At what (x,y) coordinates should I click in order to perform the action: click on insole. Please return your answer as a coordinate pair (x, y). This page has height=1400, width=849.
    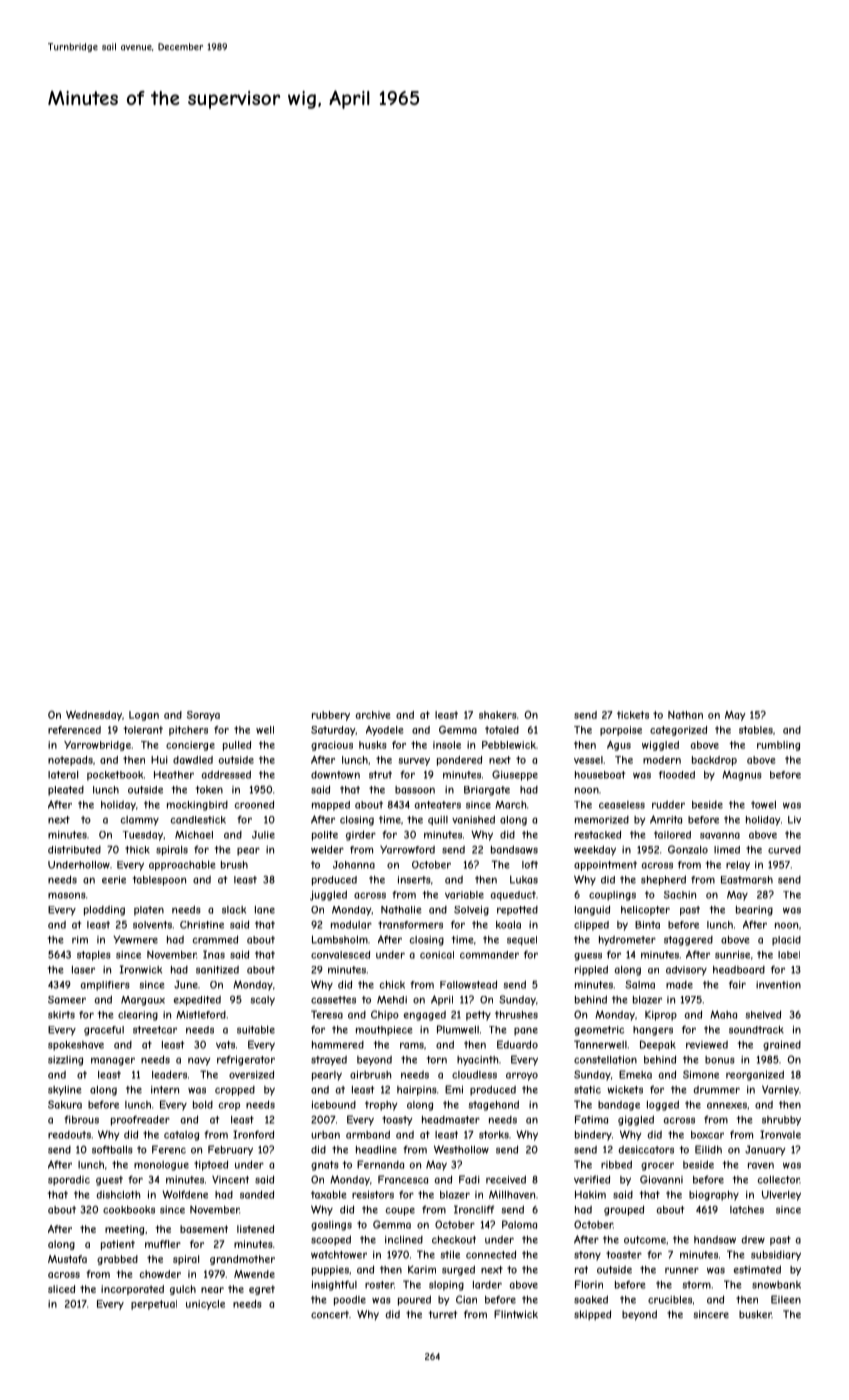
    Looking at the image, I should click on (447, 745).
